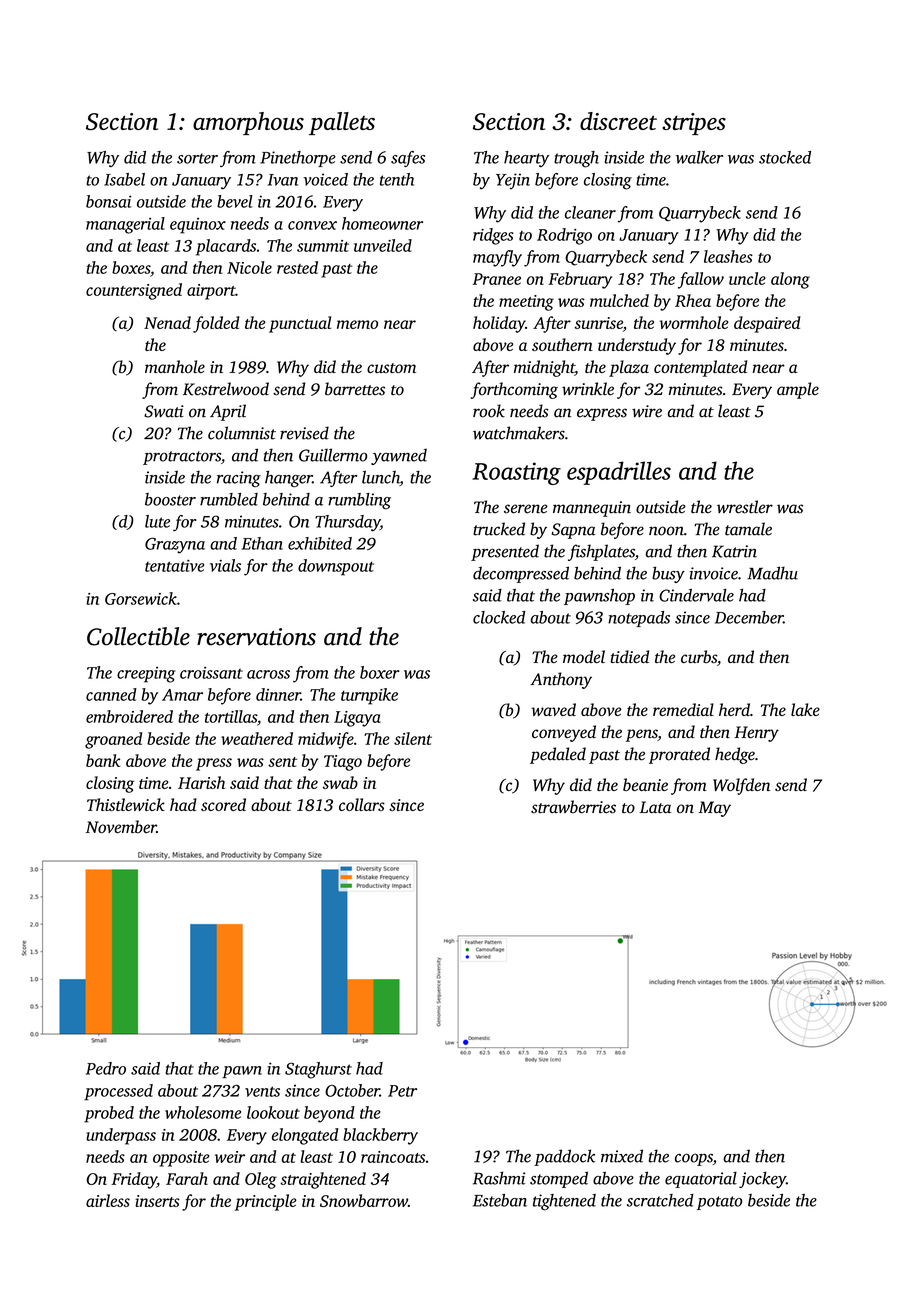 The width and height of the document is (908, 1316). What do you see at coordinates (734, 709) in the document?
I see `herd` at bounding box center [734, 709].
